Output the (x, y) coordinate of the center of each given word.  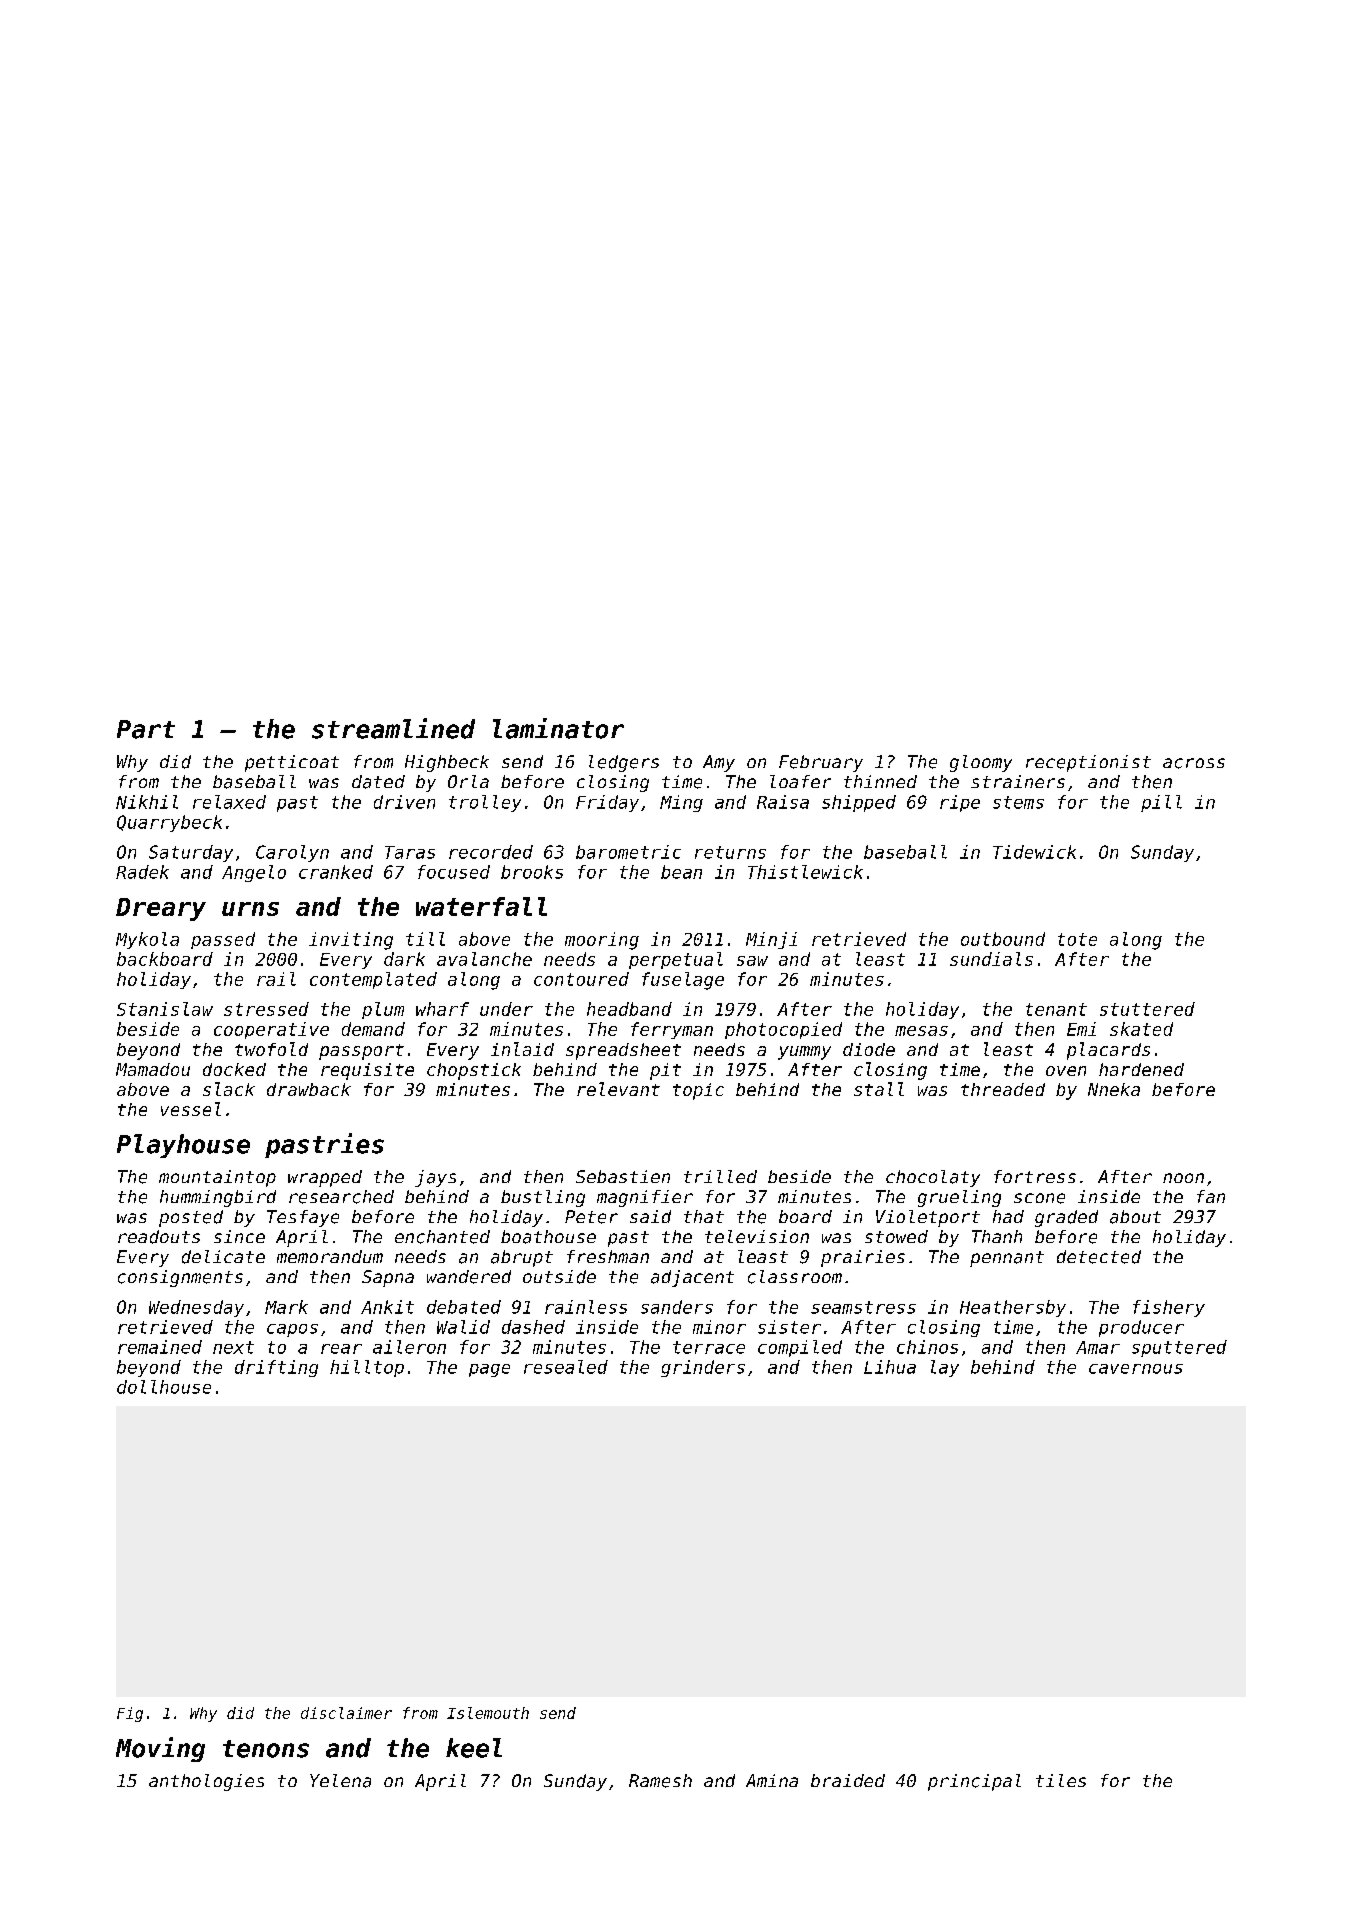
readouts (159, 1237)
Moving (160, 1749)
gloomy (981, 763)
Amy (719, 763)
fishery (1169, 1308)
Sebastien (623, 1176)
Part (146, 729)
